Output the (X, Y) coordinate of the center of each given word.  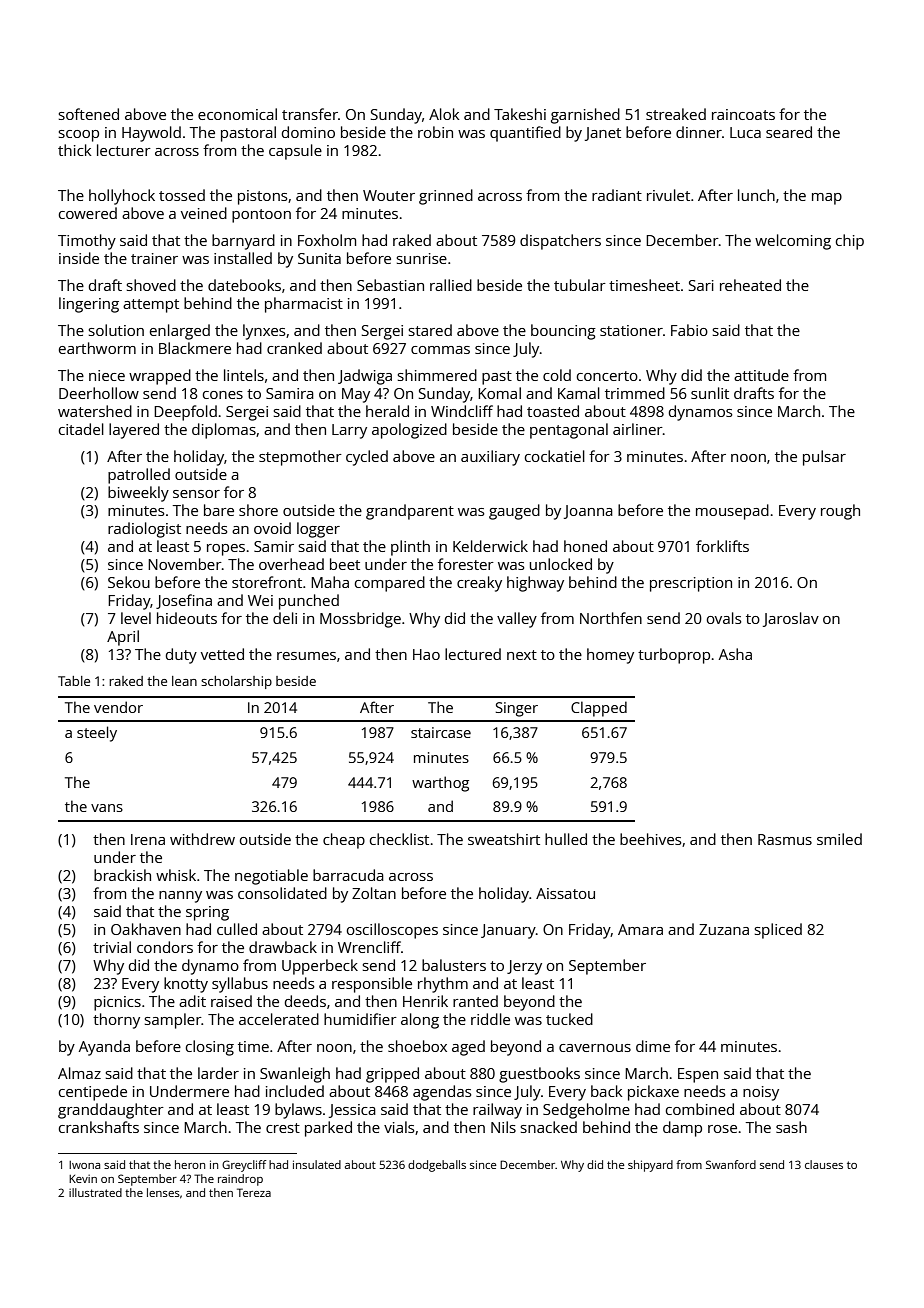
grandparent (410, 512)
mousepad (732, 512)
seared (789, 132)
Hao (426, 654)
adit (192, 1001)
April (123, 638)
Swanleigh (295, 1075)
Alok (444, 114)
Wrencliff (369, 947)
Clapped (599, 709)
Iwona (84, 1165)
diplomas (224, 431)
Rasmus (785, 839)
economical (237, 114)
